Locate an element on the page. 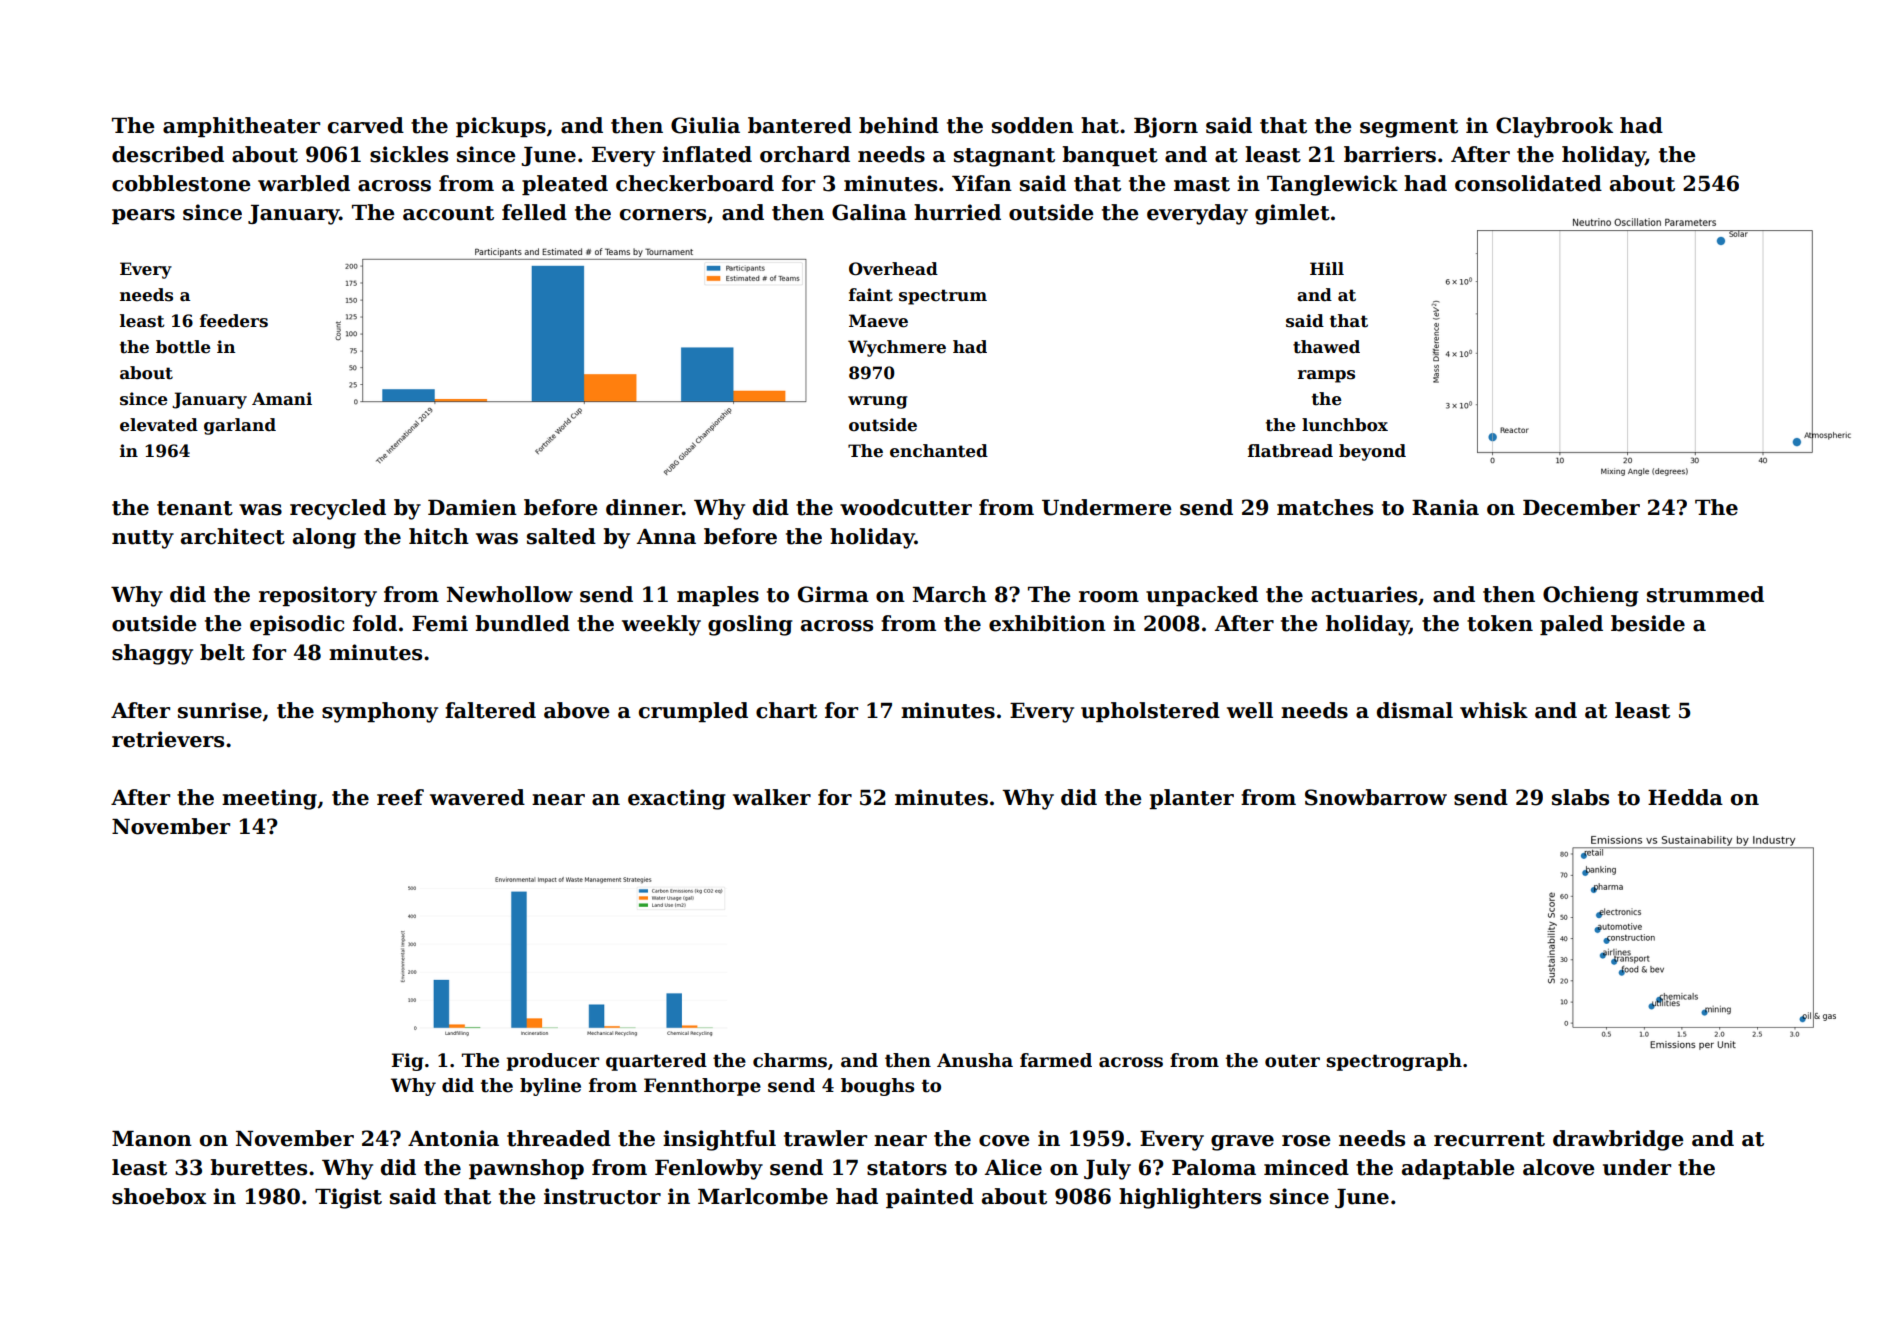 Image resolution: width=1884 pixels, height=1332 pixels. farmed is located at coordinates (1056, 1060).
